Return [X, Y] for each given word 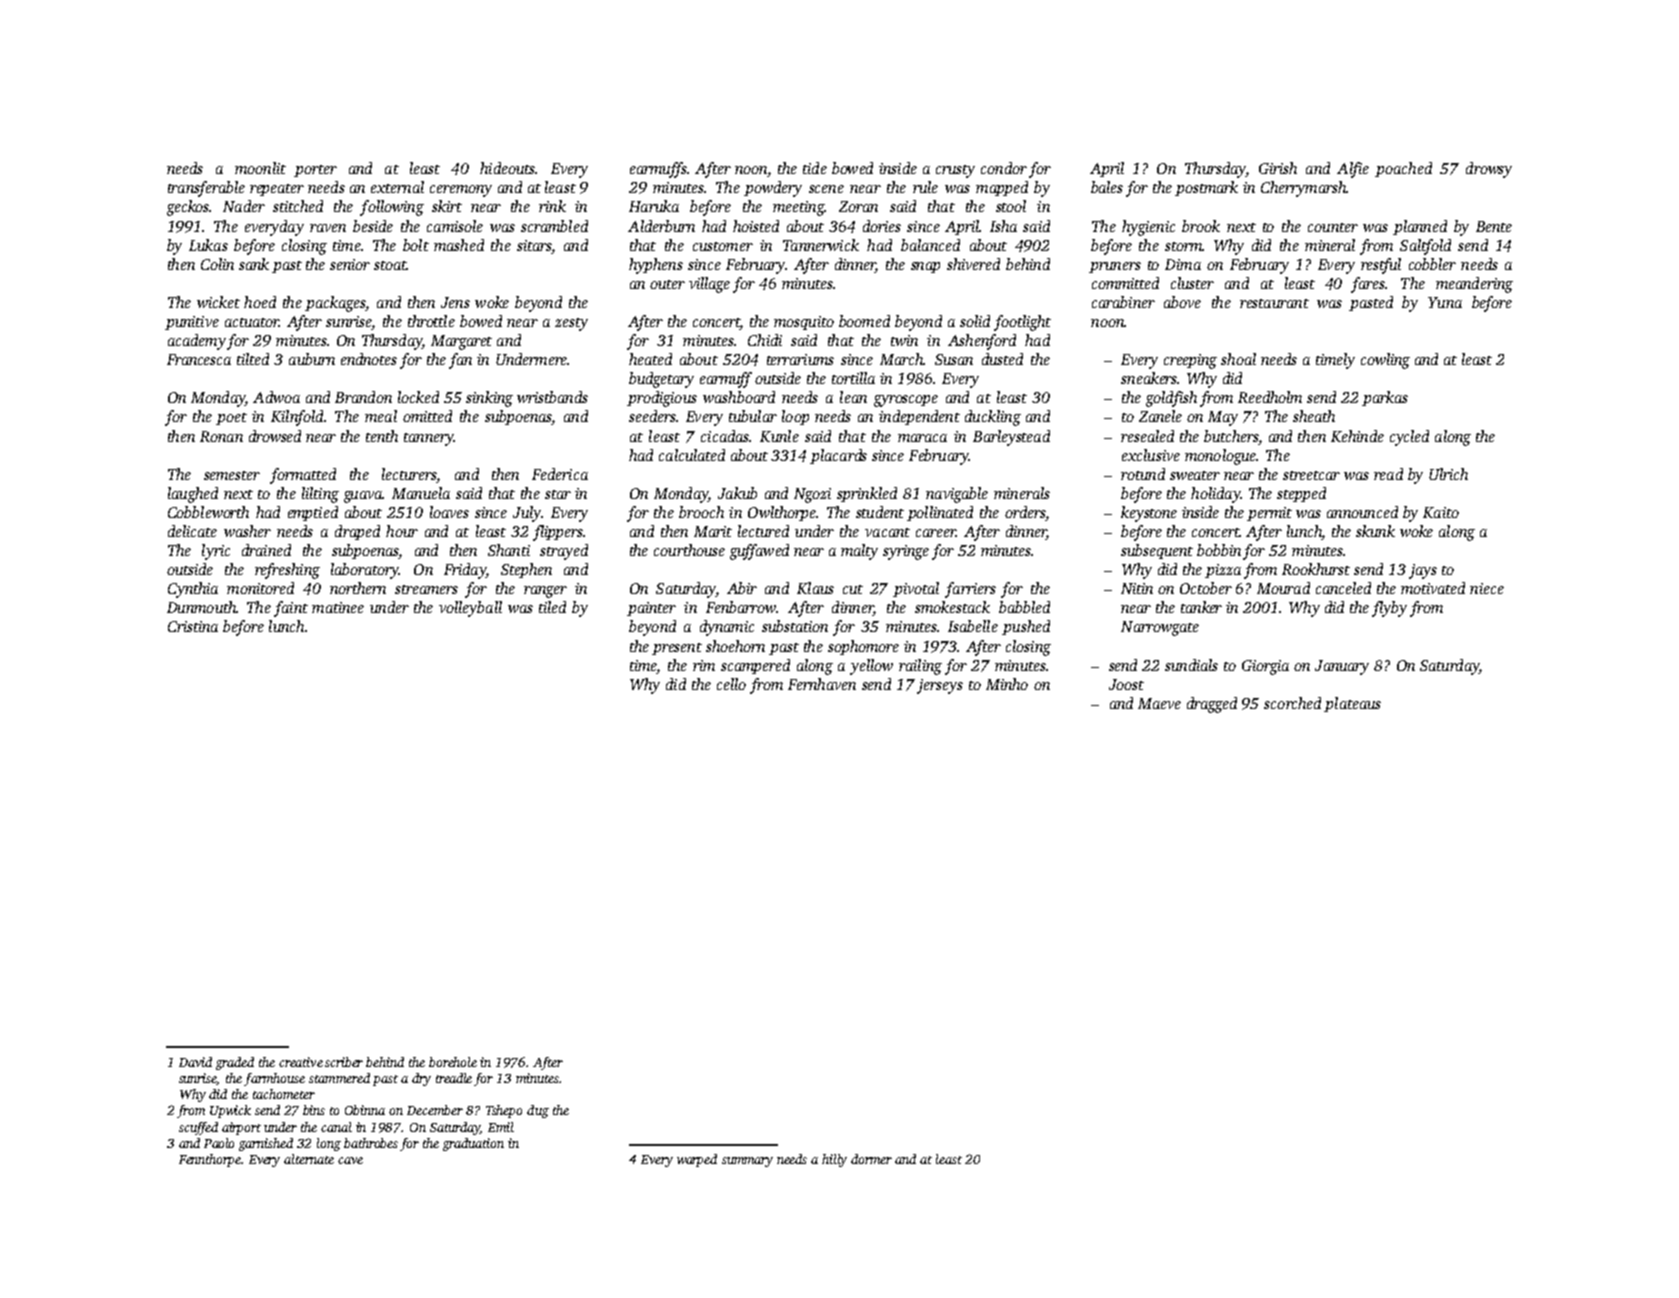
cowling [1385, 361]
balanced [930, 245]
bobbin [1219, 550]
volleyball [470, 609]
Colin [217, 264]
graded [235, 1063]
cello [731, 684]
